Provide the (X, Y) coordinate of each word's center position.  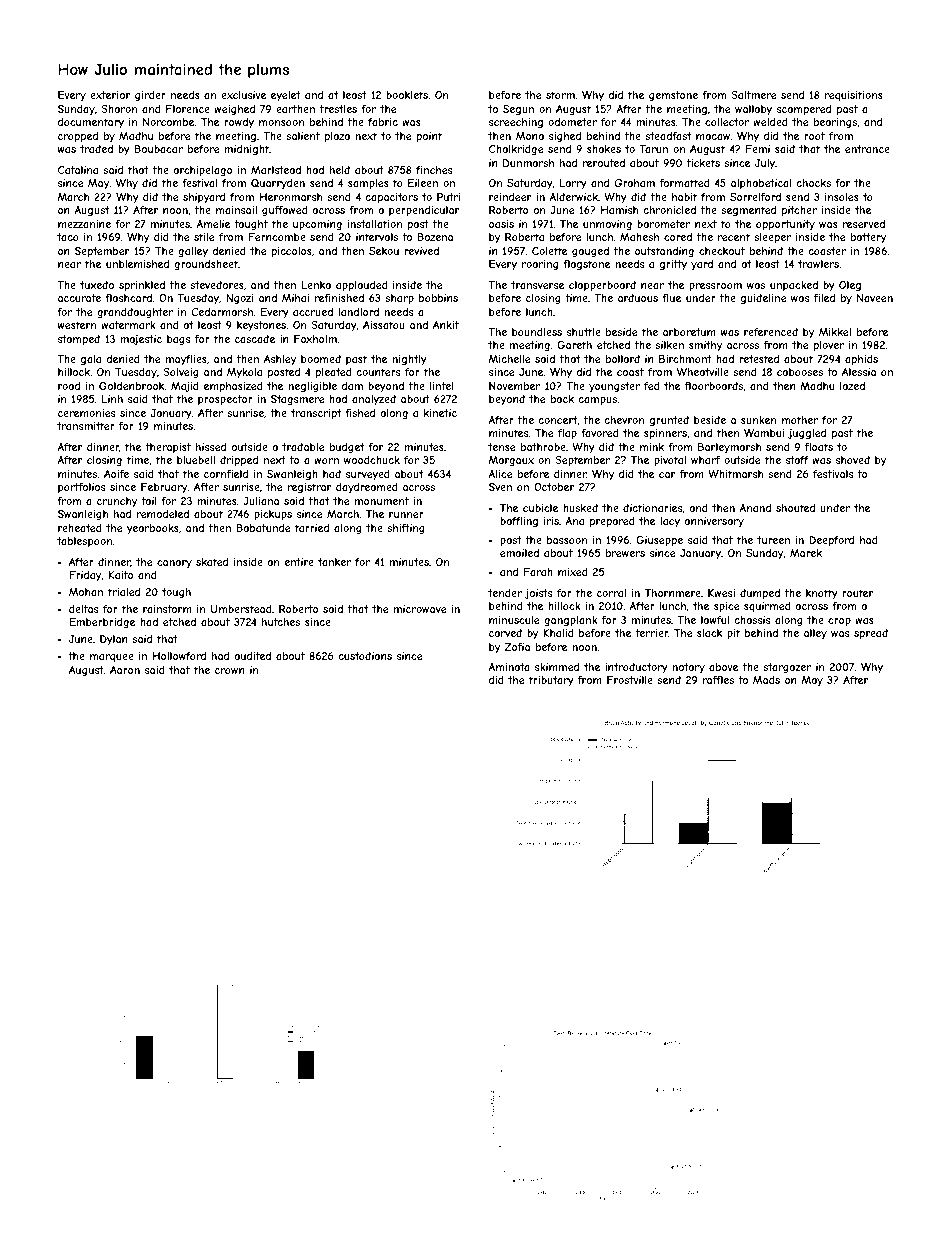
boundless (537, 332)
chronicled (669, 210)
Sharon (119, 109)
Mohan (86, 592)
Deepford (831, 541)
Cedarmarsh (222, 312)
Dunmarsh (528, 163)
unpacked (794, 286)
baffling (519, 522)
